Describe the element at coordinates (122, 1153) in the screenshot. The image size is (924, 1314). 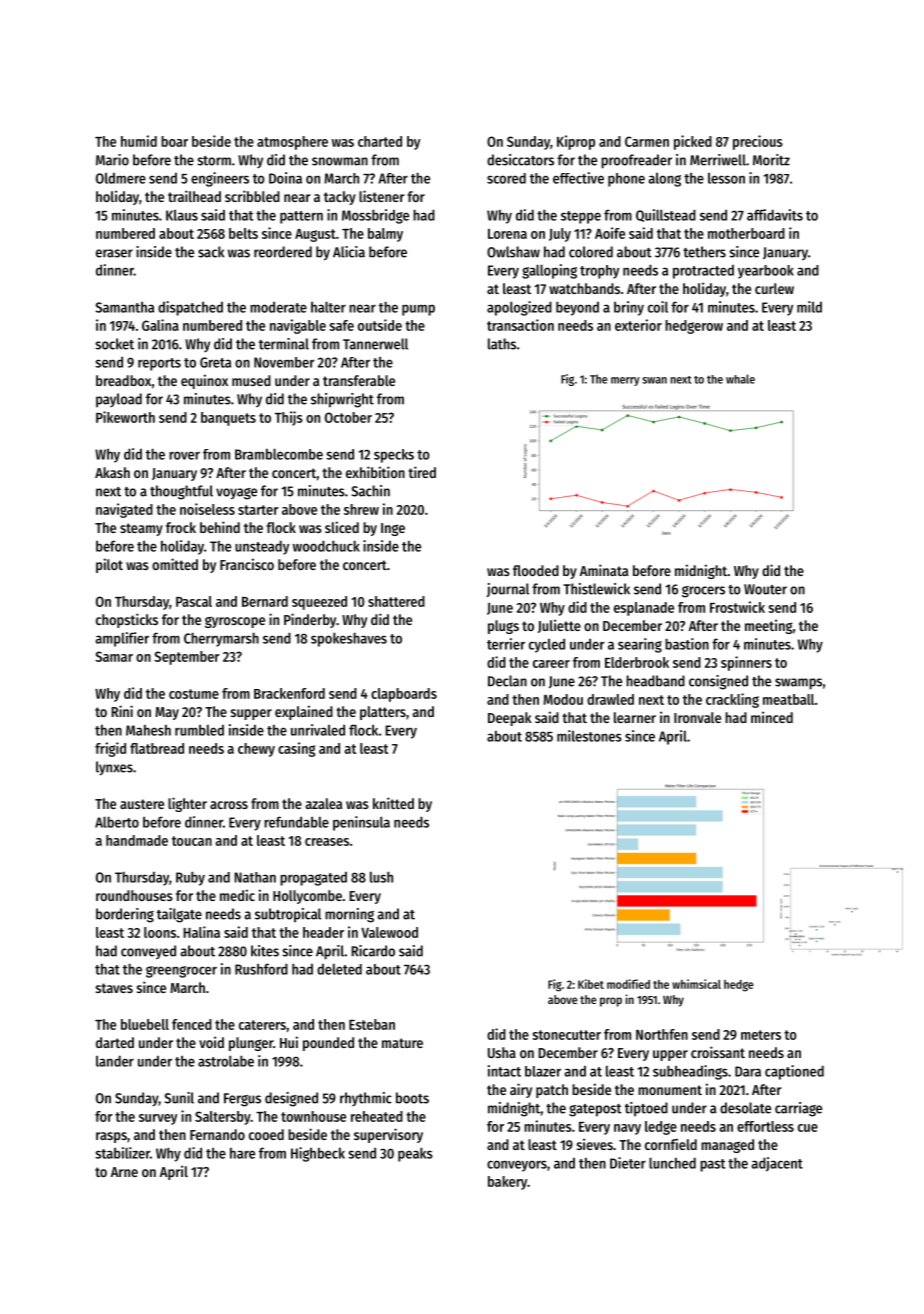
I see `stabilizer` at that location.
